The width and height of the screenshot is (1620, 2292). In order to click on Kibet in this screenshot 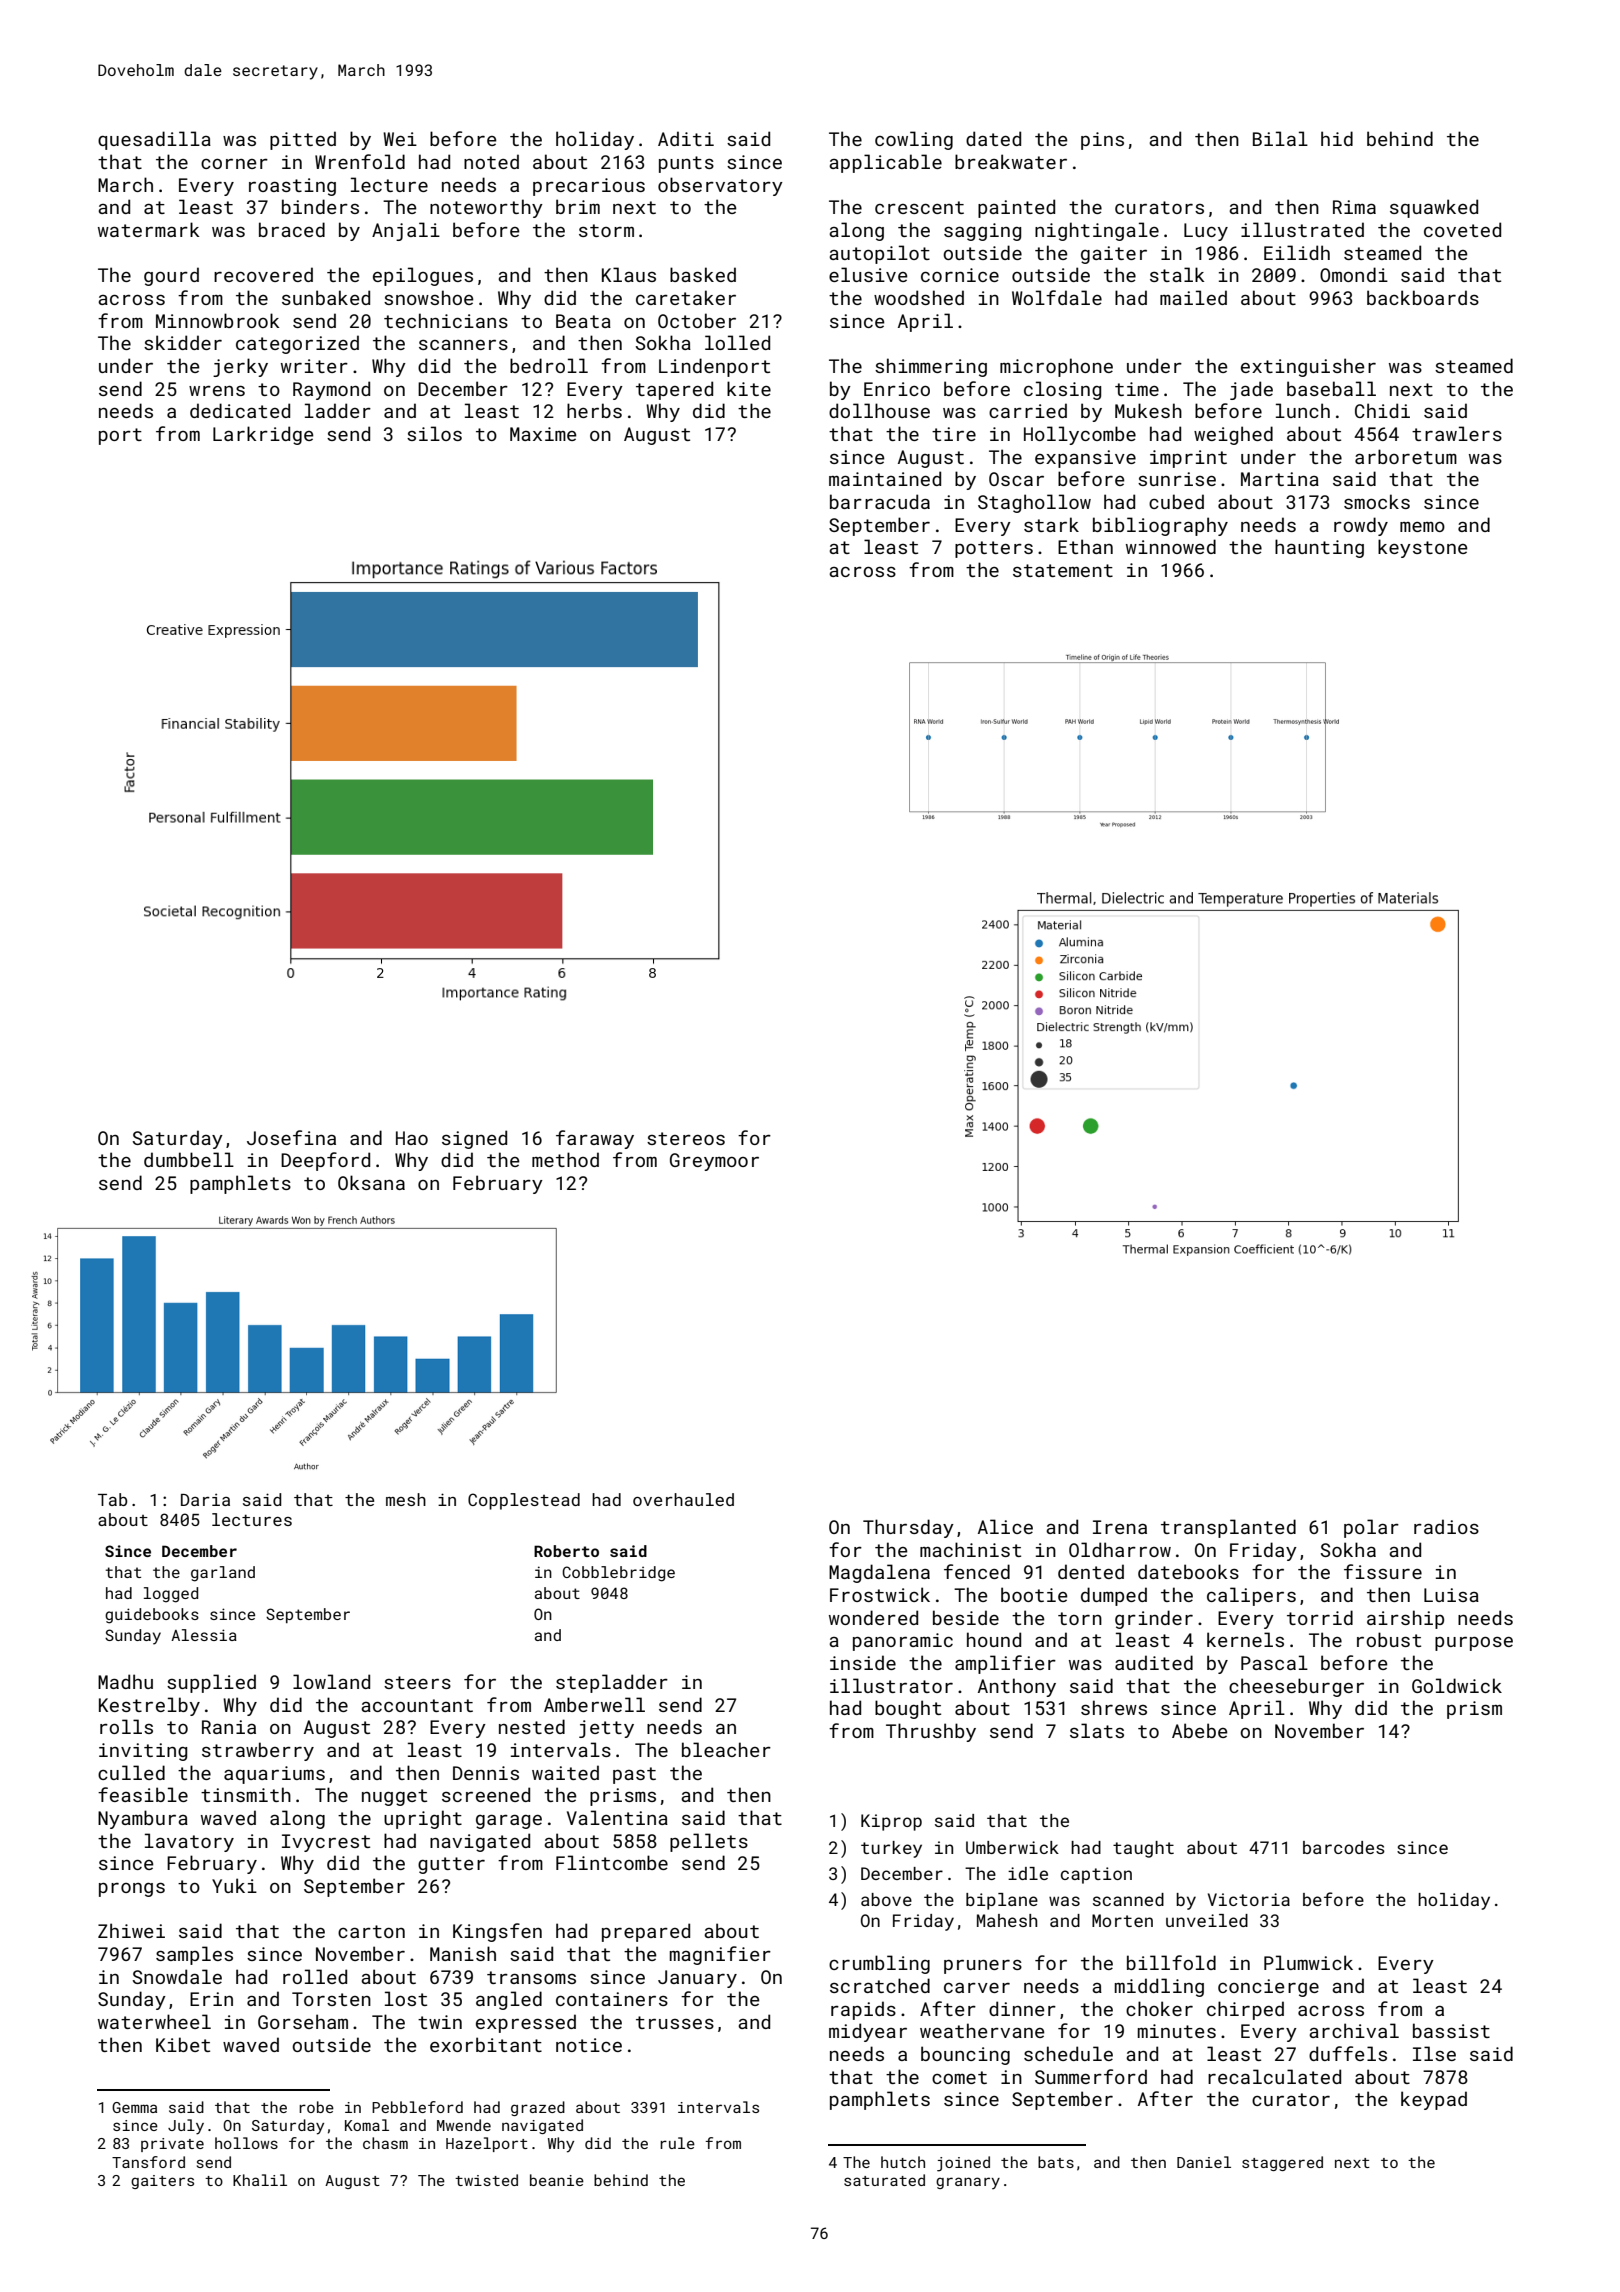, I will do `click(183, 2044)`.
